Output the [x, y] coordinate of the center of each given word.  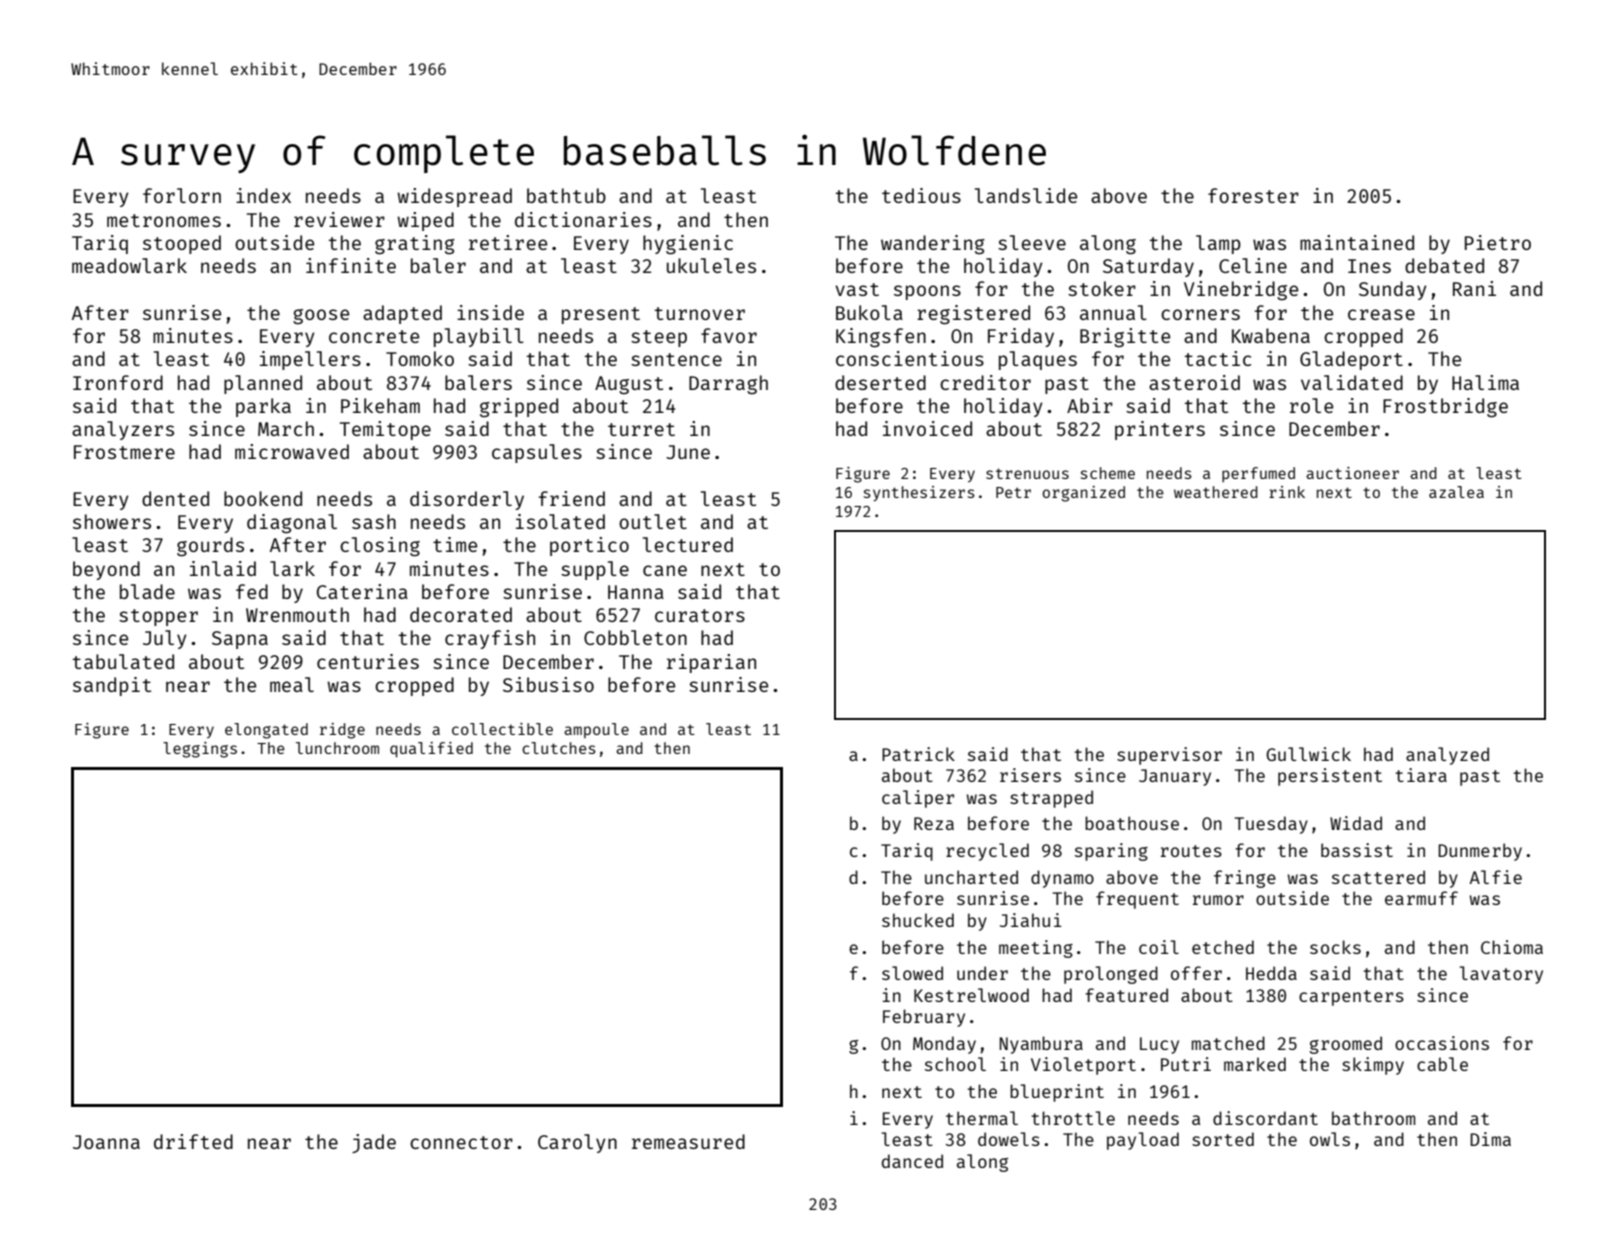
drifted [193, 1141]
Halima [1485, 382]
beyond [106, 570]
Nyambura [1041, 1045]
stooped [182, 244]
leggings [200, 750]
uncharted [971, 877]
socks [1335, 947]
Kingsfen [881, 338]
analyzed [1447, 756]
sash [374, 521]
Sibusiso [548, 684]
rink [1287, 492]
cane [665, 570]
